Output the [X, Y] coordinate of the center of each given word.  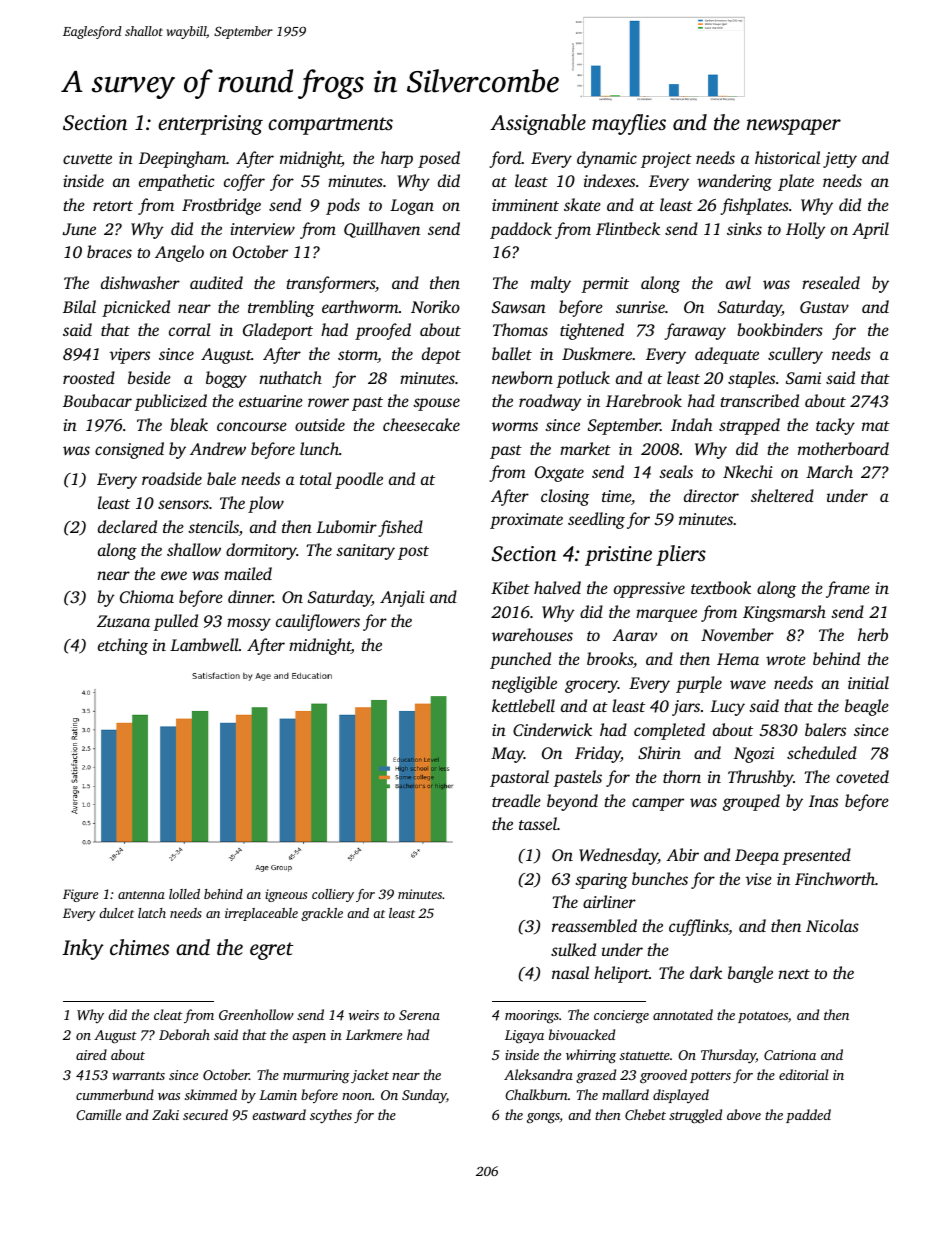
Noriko [435, 306]
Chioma [147, 597]
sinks [744, 228]
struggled [695, 1116]
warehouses [532, 634]
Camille [98, 1114]
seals [676, 471]
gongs [543, 1118]
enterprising [210, 125]
